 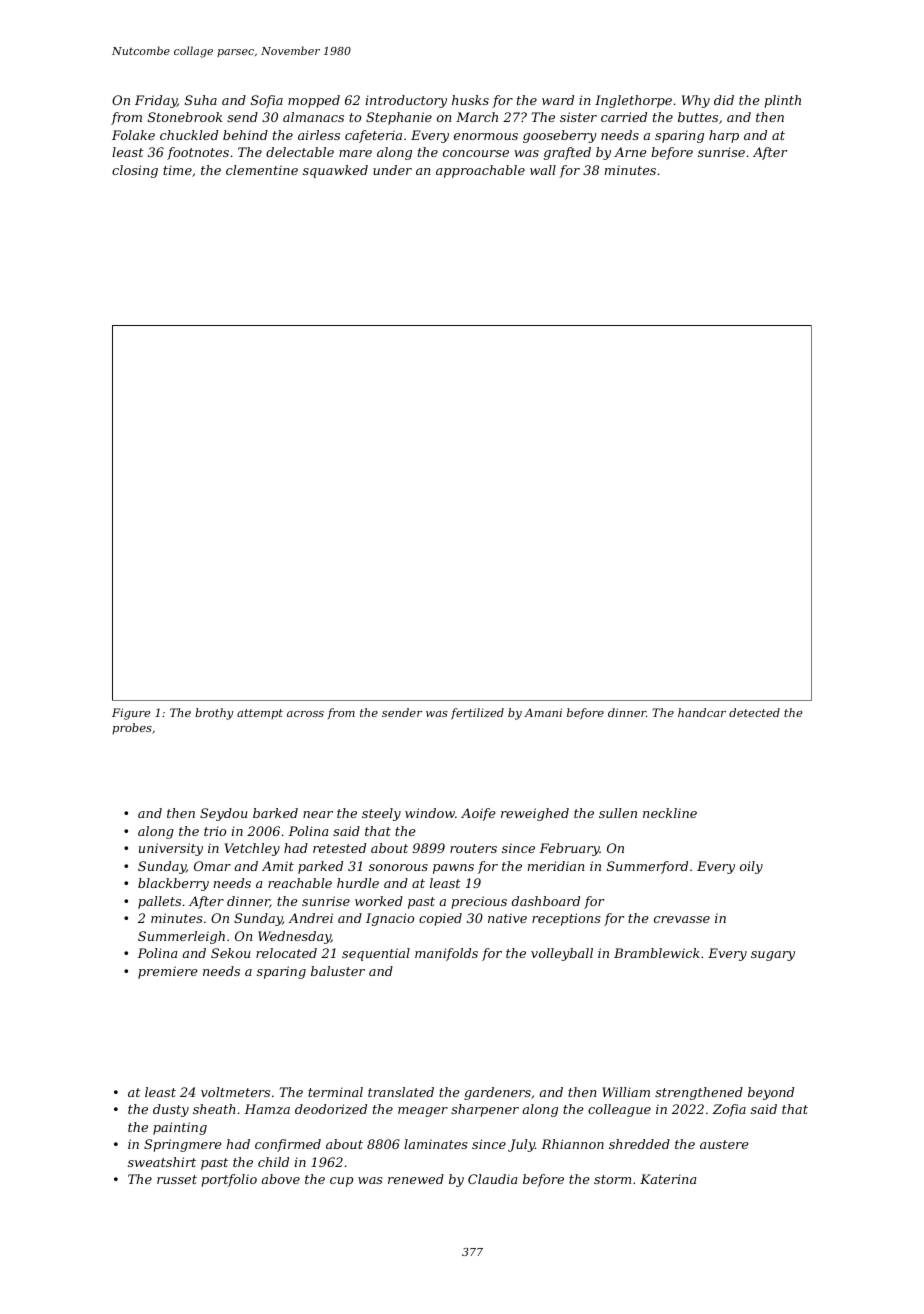 I want to click on sonorous, so click(x=398, y=867).
